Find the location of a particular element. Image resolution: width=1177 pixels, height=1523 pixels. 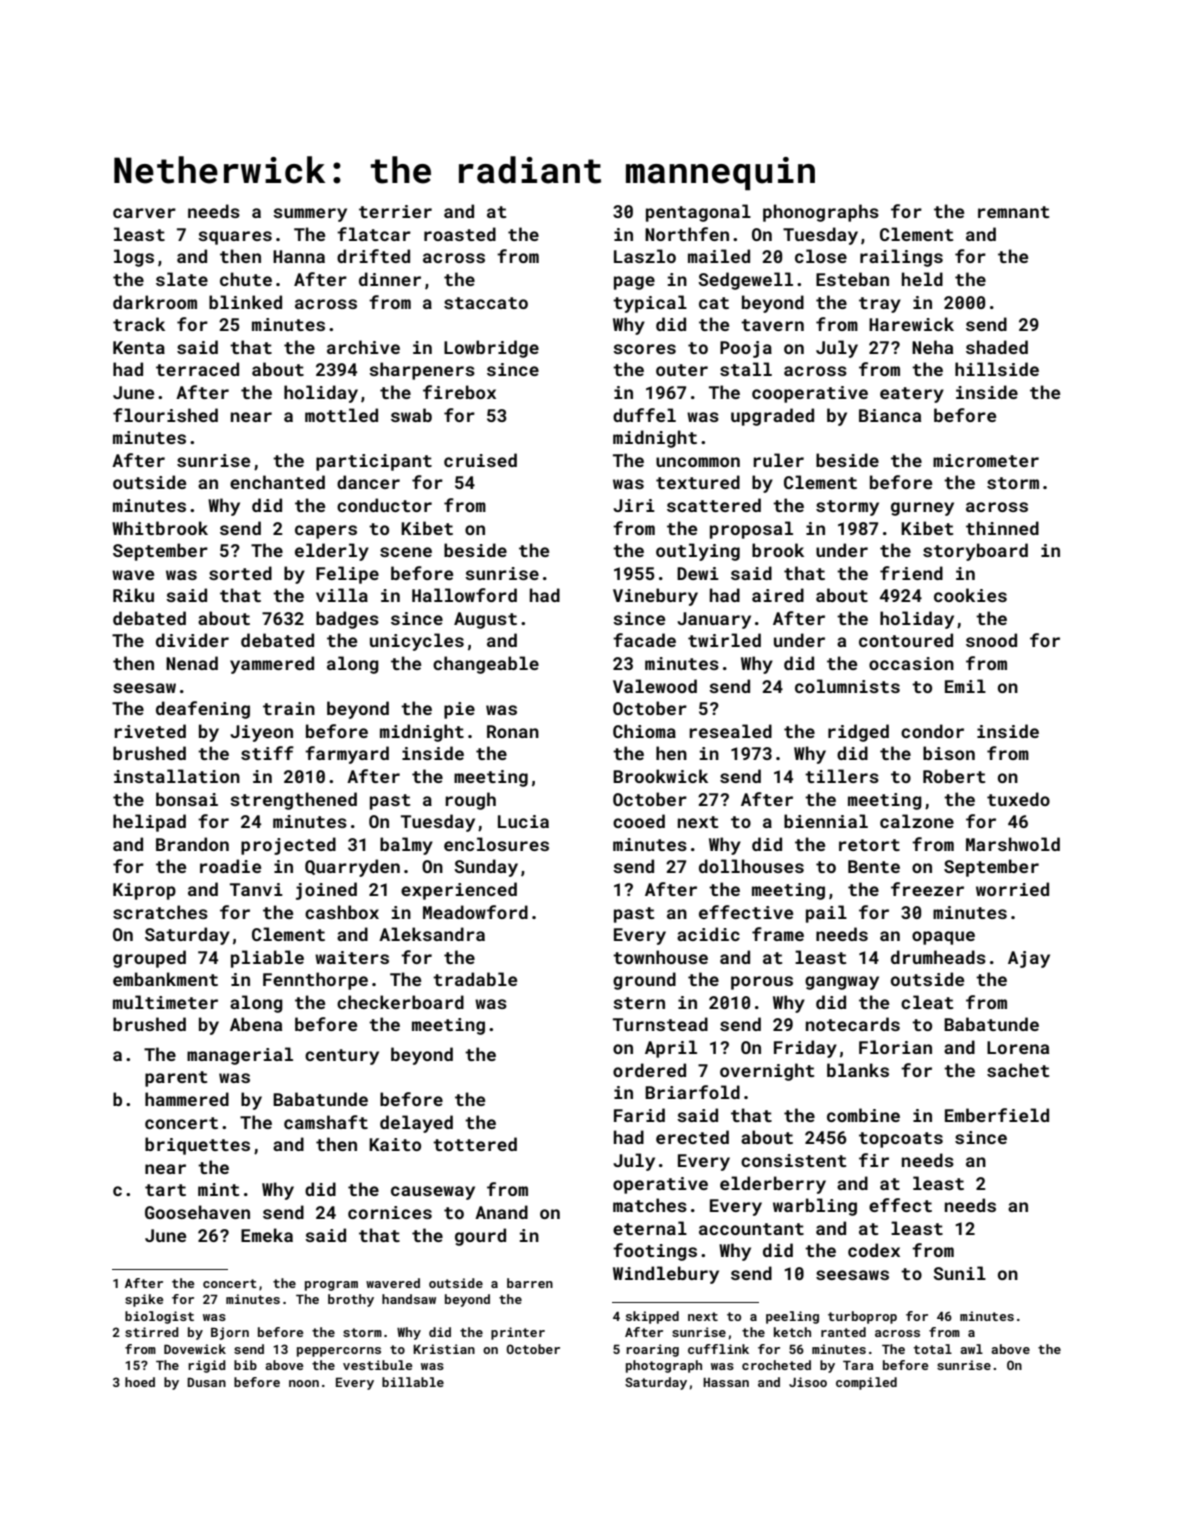

cooed is located at coordinates (639, 821).
